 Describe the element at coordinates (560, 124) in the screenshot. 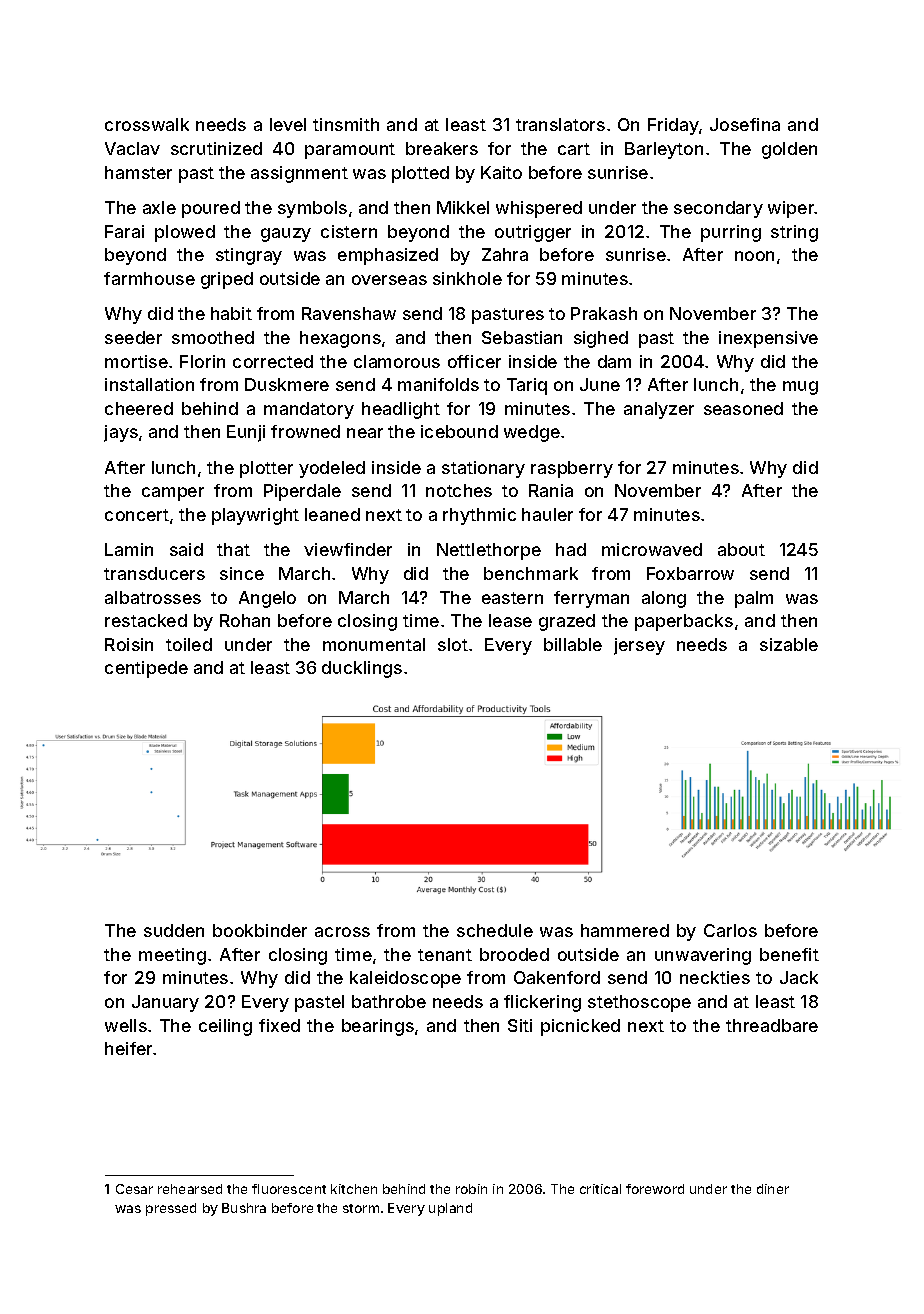

I see `translators` at that location.
